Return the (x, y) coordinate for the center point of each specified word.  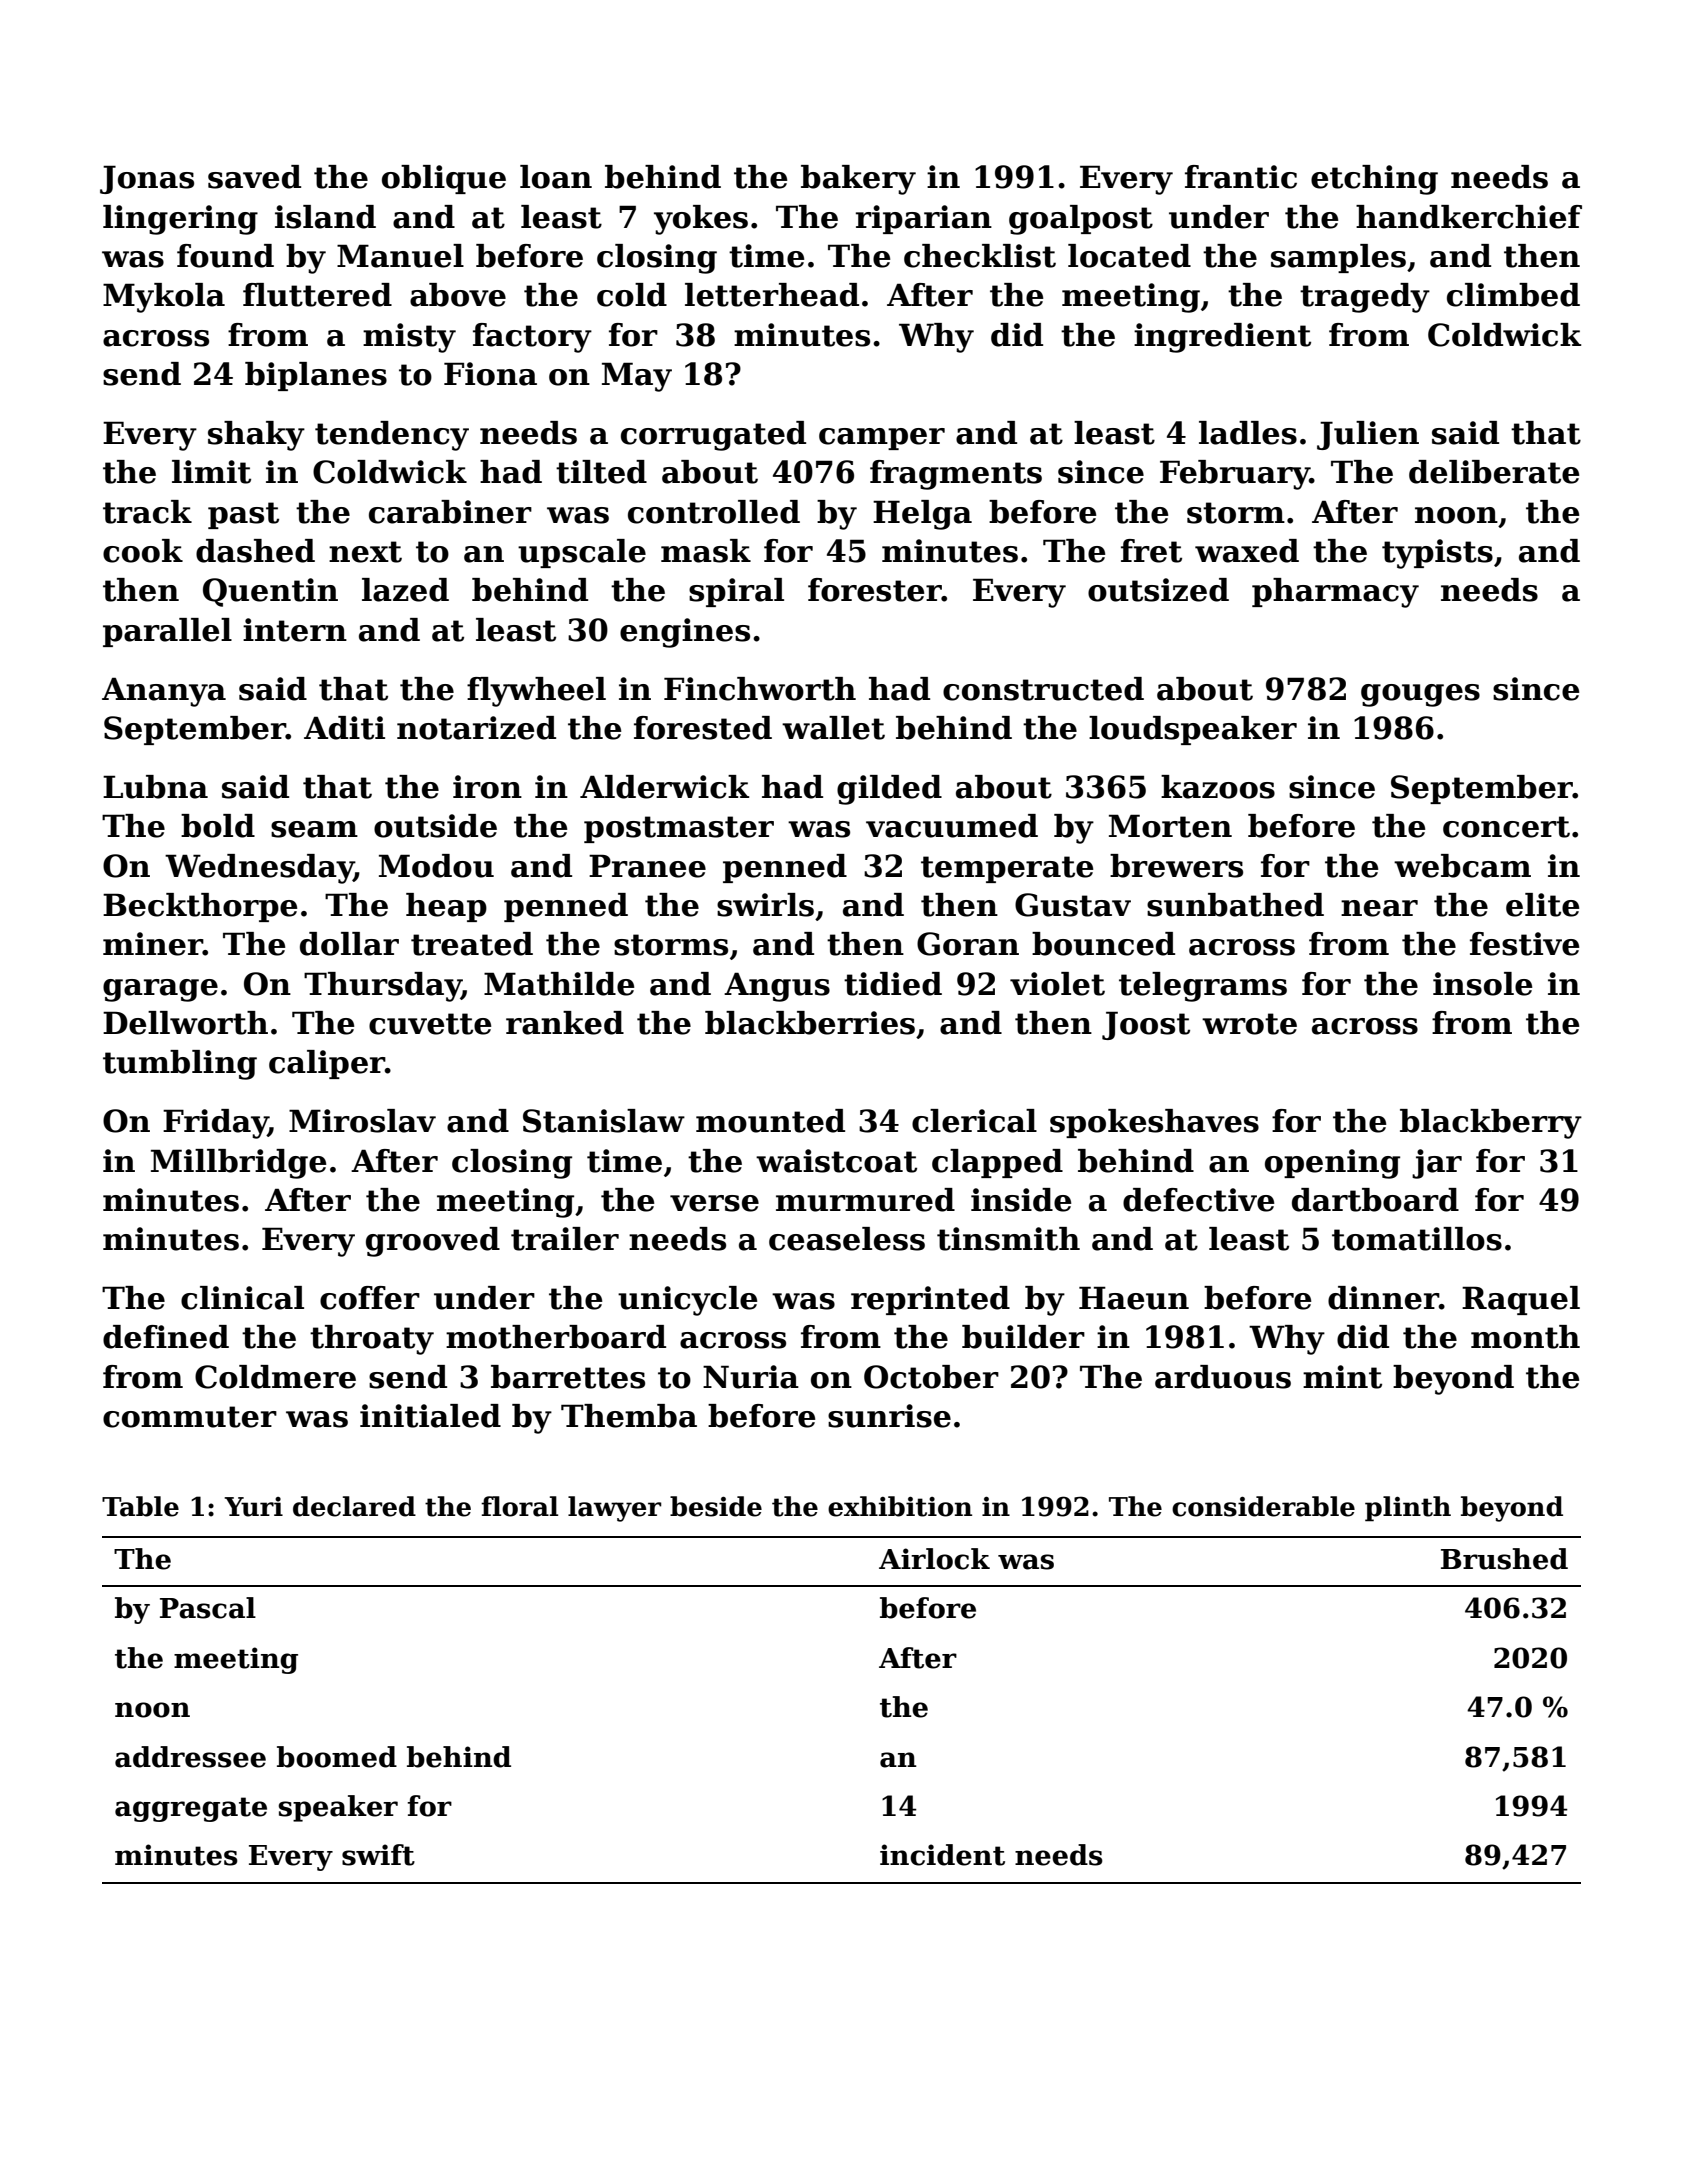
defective (1198, 1200)
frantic (1241, 177)
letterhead (772, 295)
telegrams (1203, 987)
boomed (337, 1757)
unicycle (687, 1301)
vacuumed (952, 826)
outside (435, 826)
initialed (430, 1416)
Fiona (490, 374)
